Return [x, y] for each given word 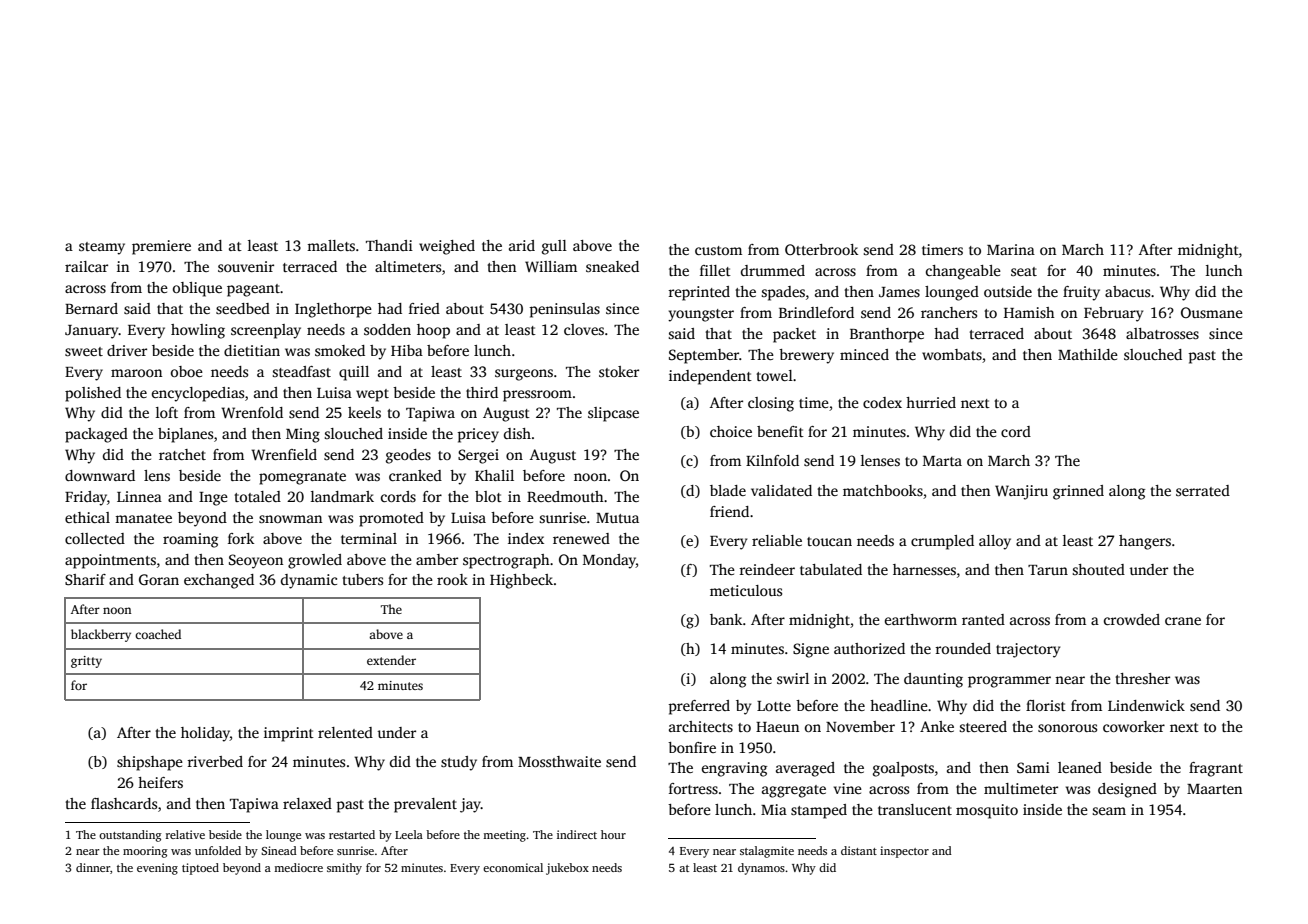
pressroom [537, 396]
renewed [581, 538]
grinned [1078, 492]
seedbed [243, 308]
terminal [369, 538]
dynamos [761, 869]
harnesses [924, 569]
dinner [93, 867]
